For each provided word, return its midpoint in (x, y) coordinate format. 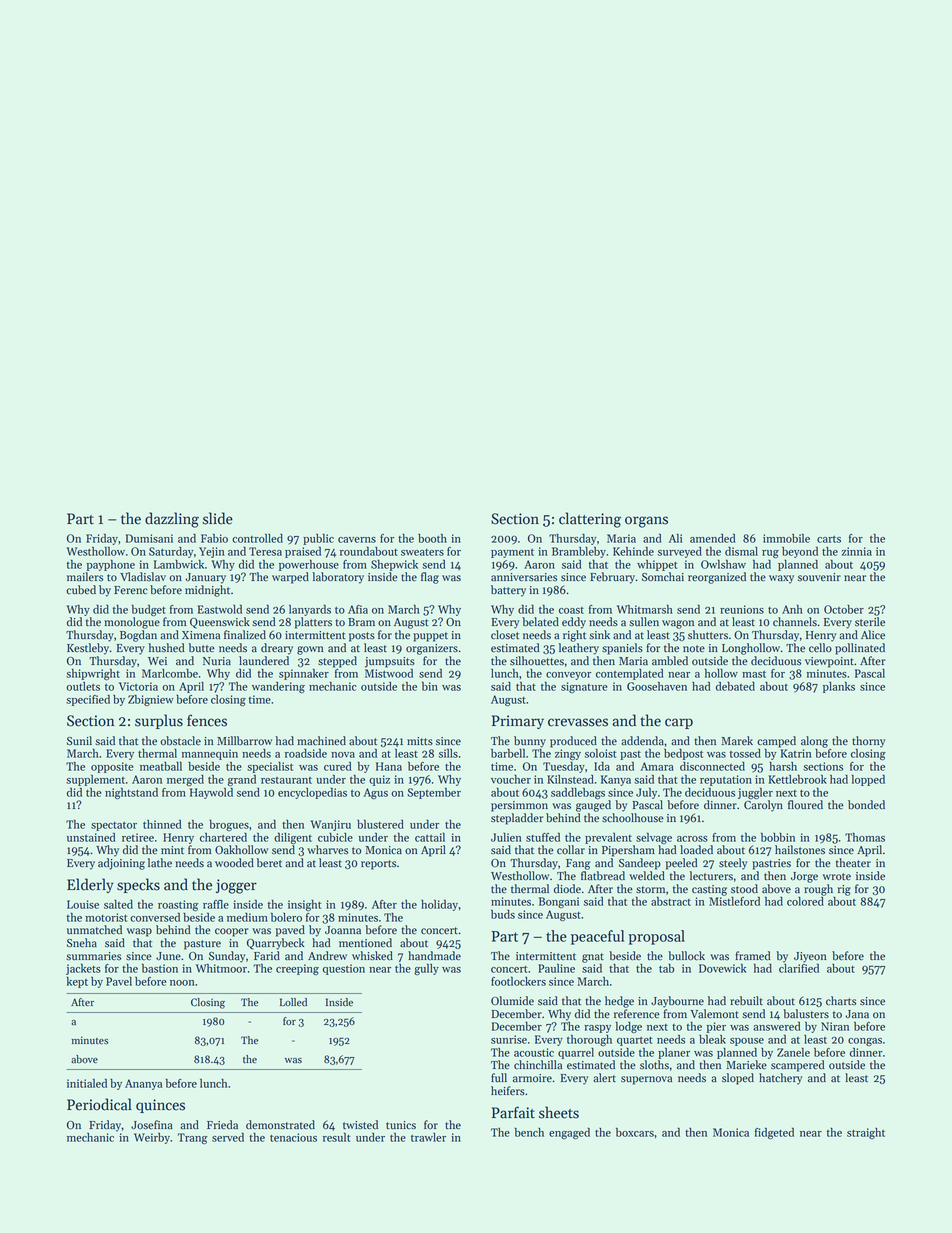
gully (426, 969)
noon (182, 983)
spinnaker (304, 674)
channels (795, 622)
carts (829, 539)
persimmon (519, 806)
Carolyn (763, 806)
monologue (132, 623)
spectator (114, 826)
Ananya (143, 1084)
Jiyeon (810, 957)
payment (512, 553)
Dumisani (149, 538)
